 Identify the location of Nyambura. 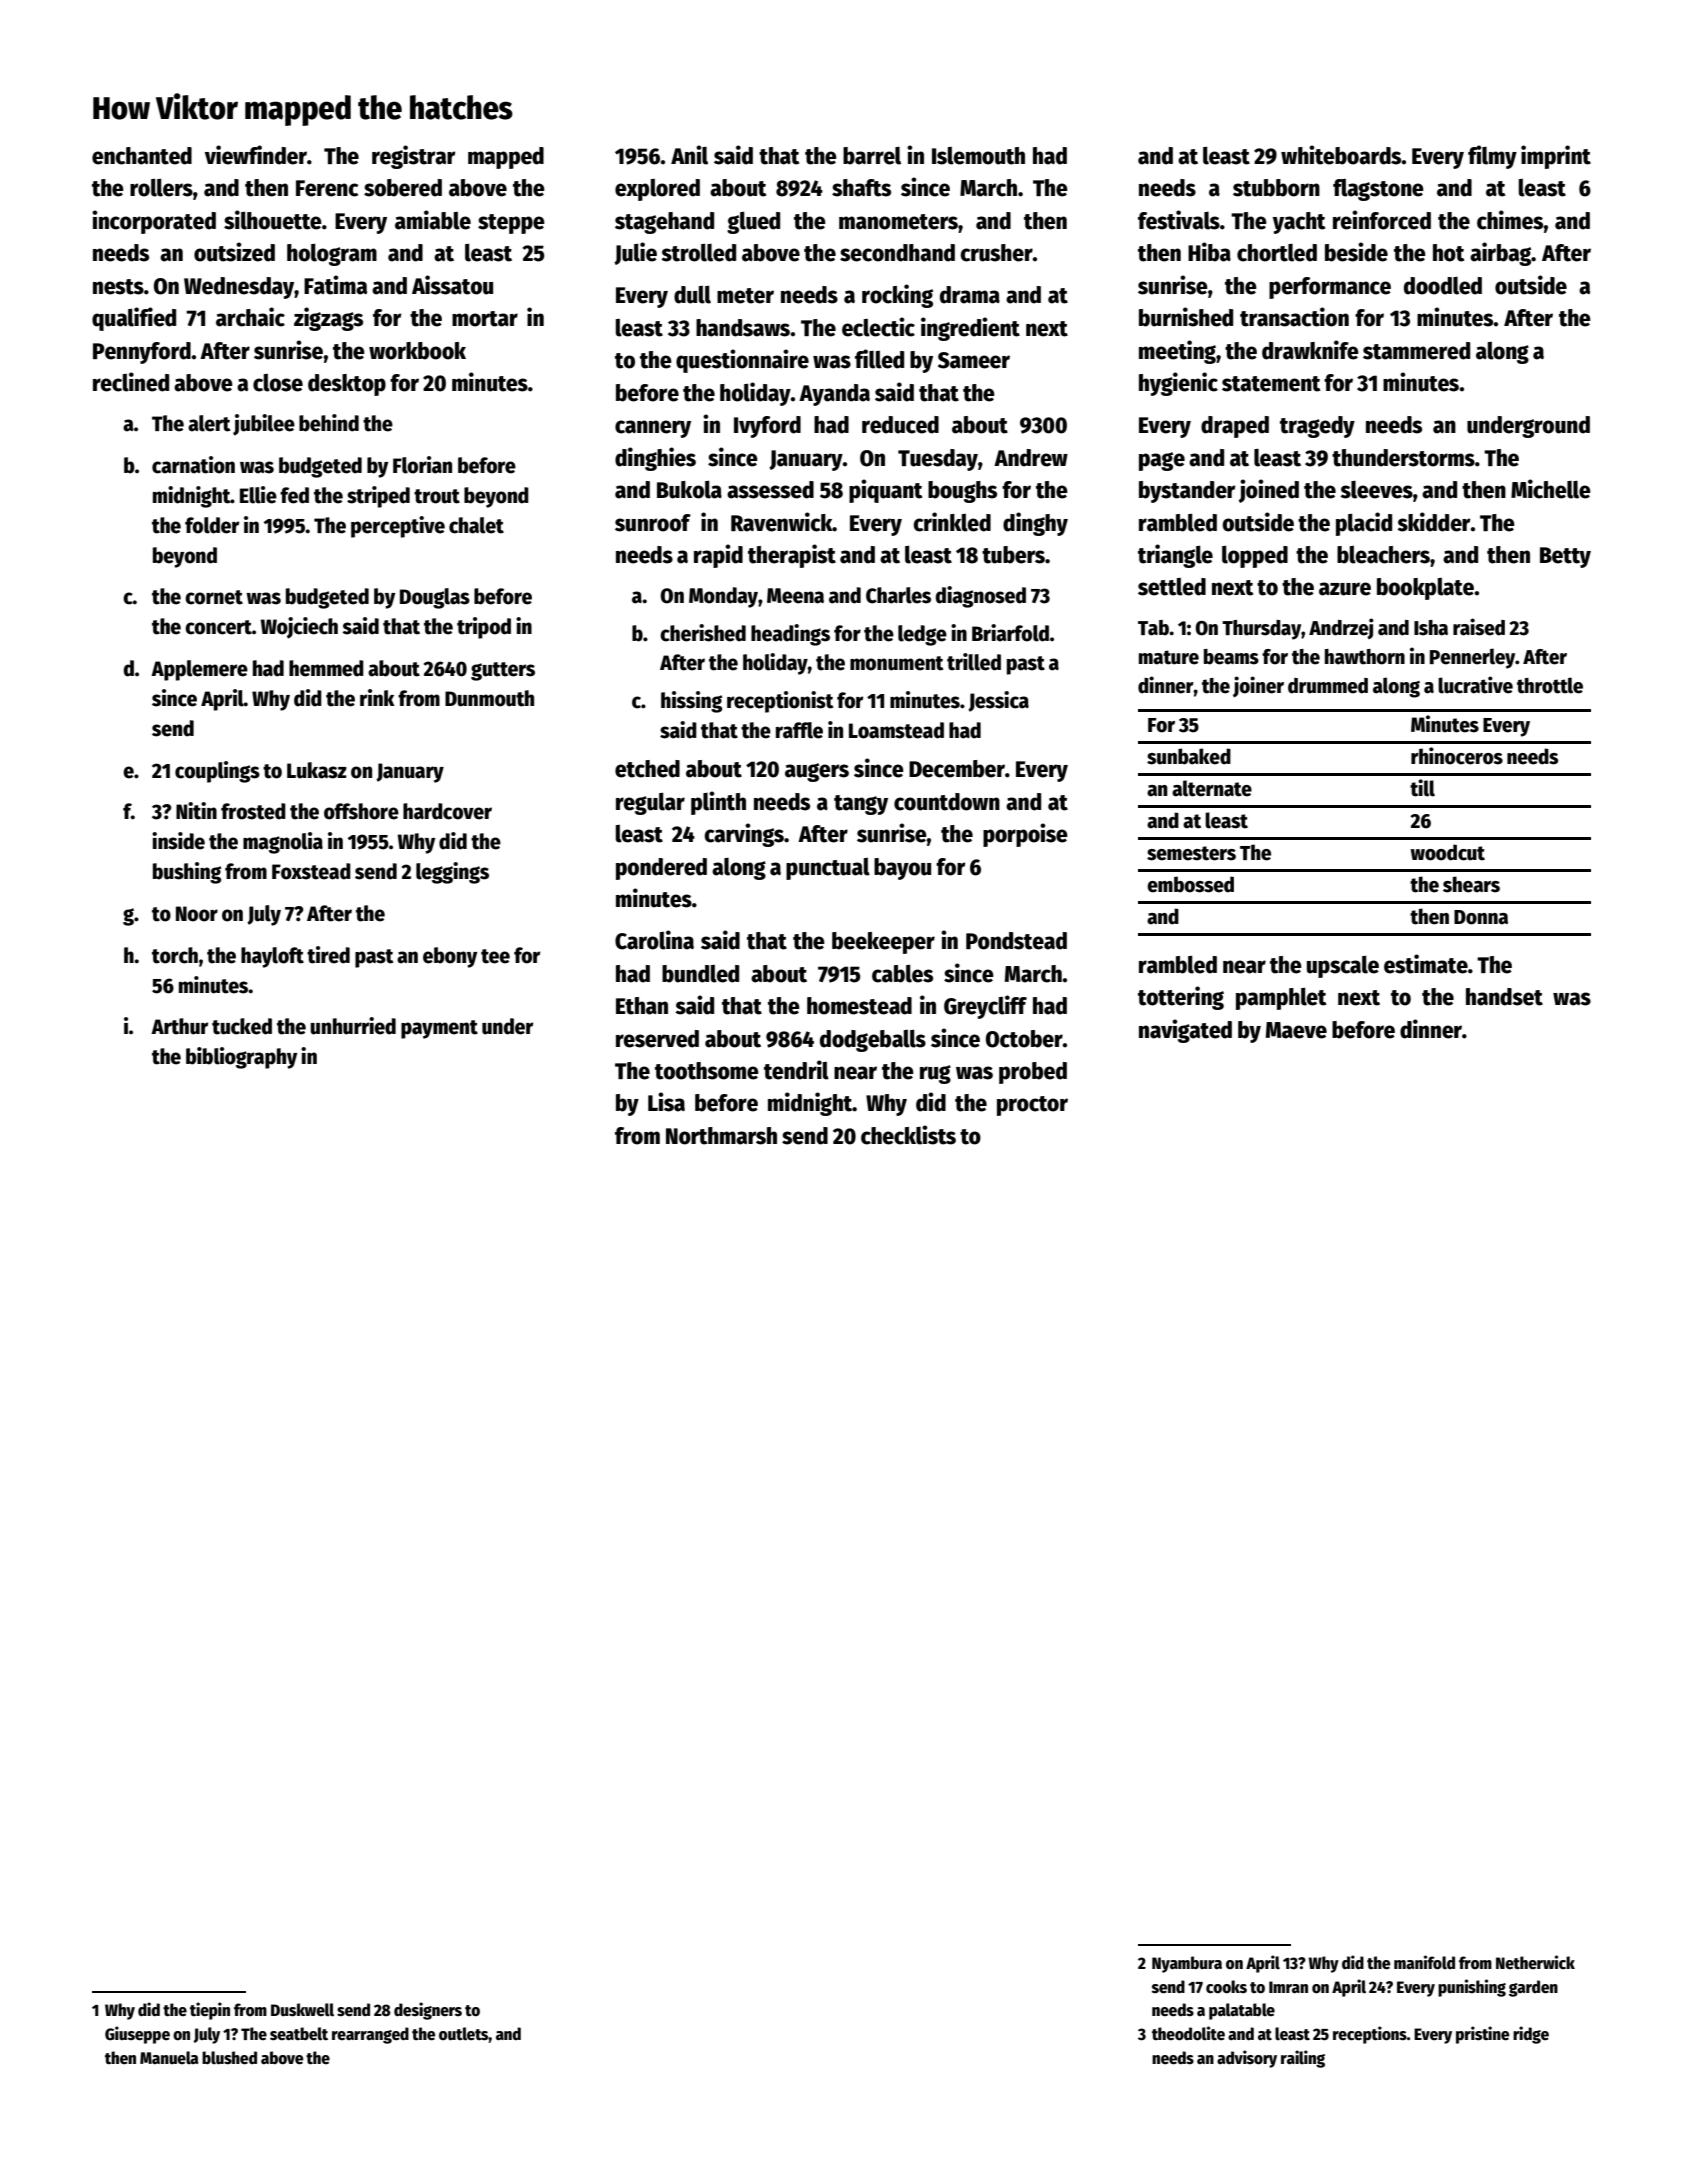
(1187, 1964).
